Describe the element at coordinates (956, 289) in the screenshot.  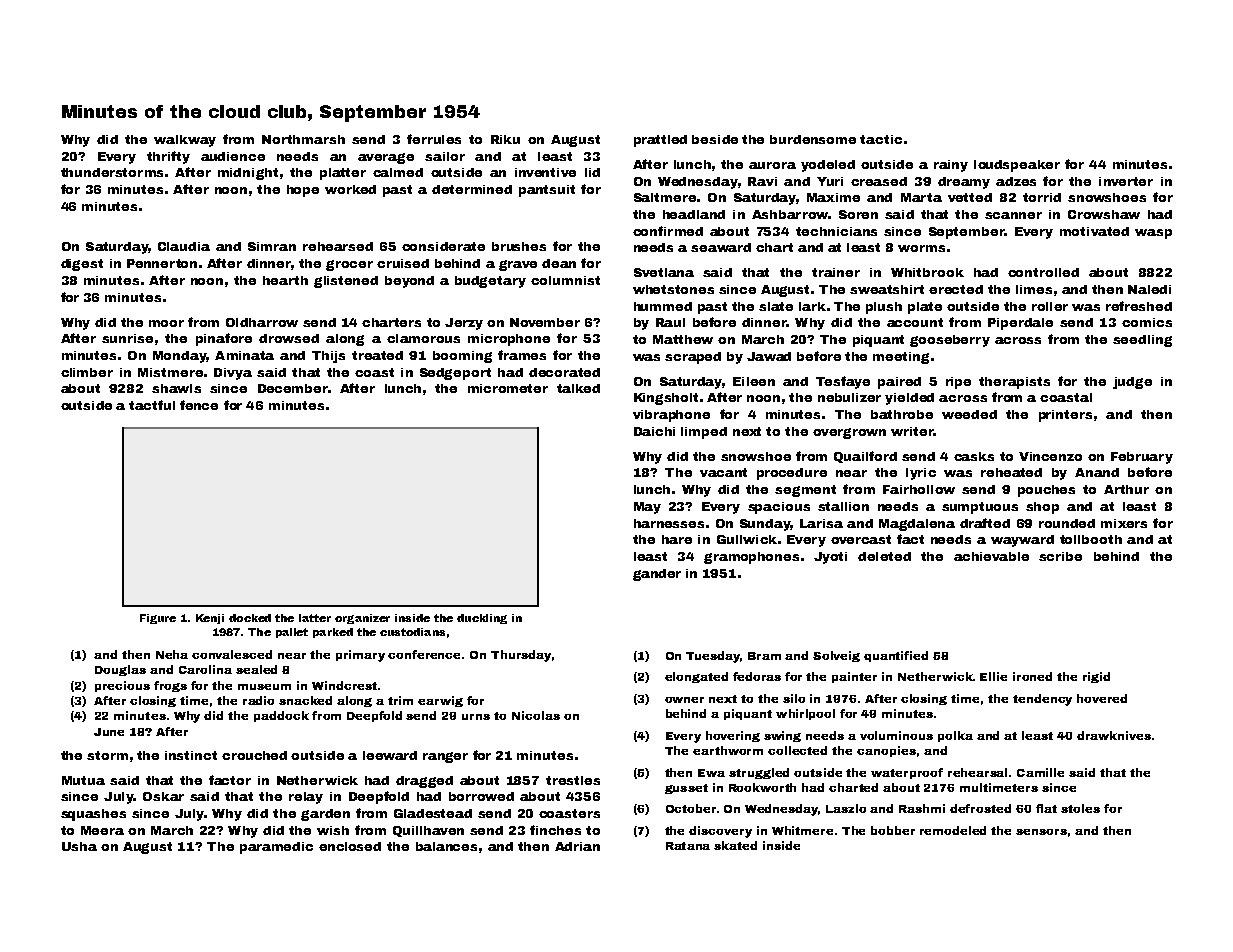
I see `erected` at that location.
